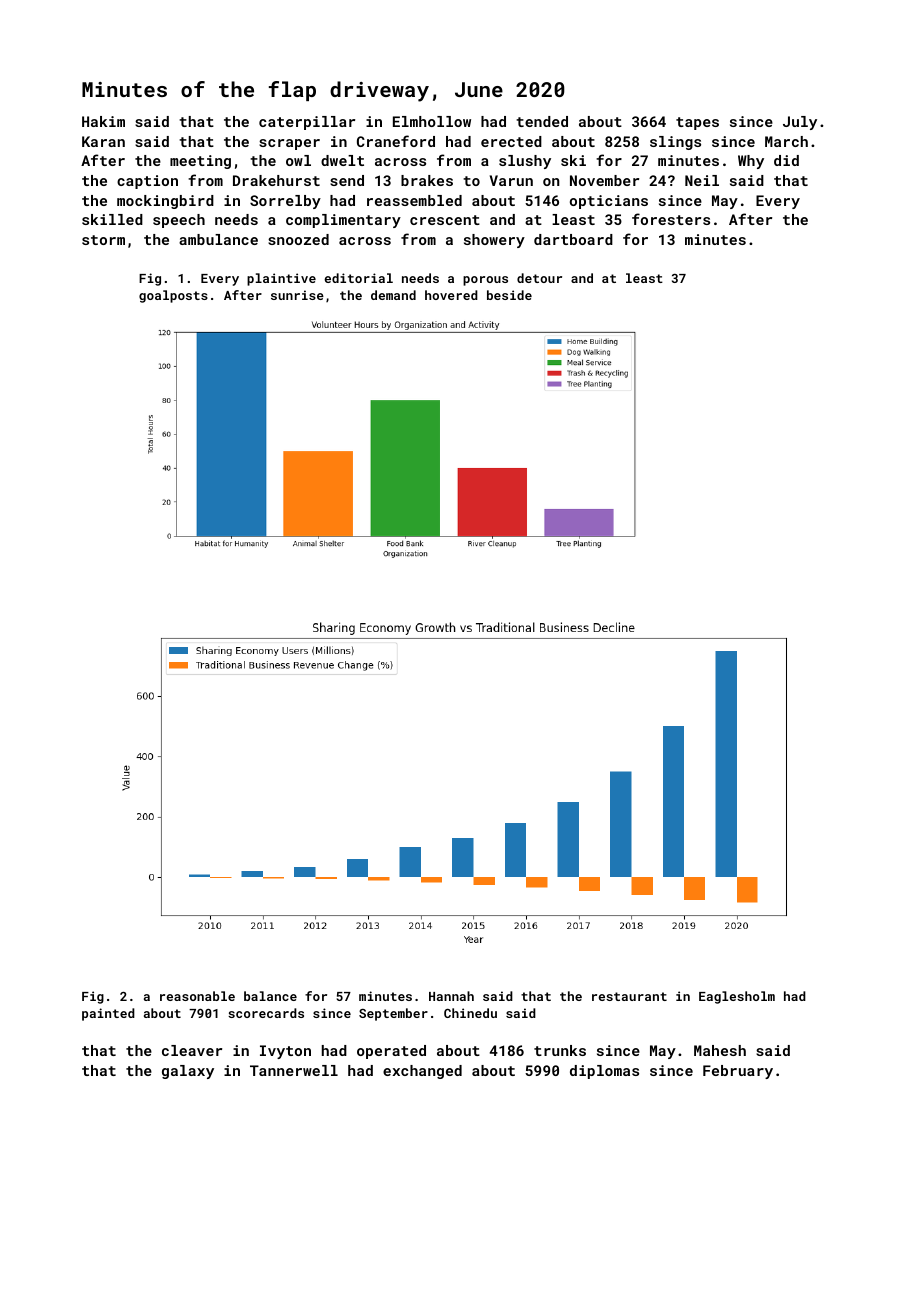  What do you see at coordinates (697, 123) in the screenshot?
I see `tapes` at bounding box center [697, 123].
